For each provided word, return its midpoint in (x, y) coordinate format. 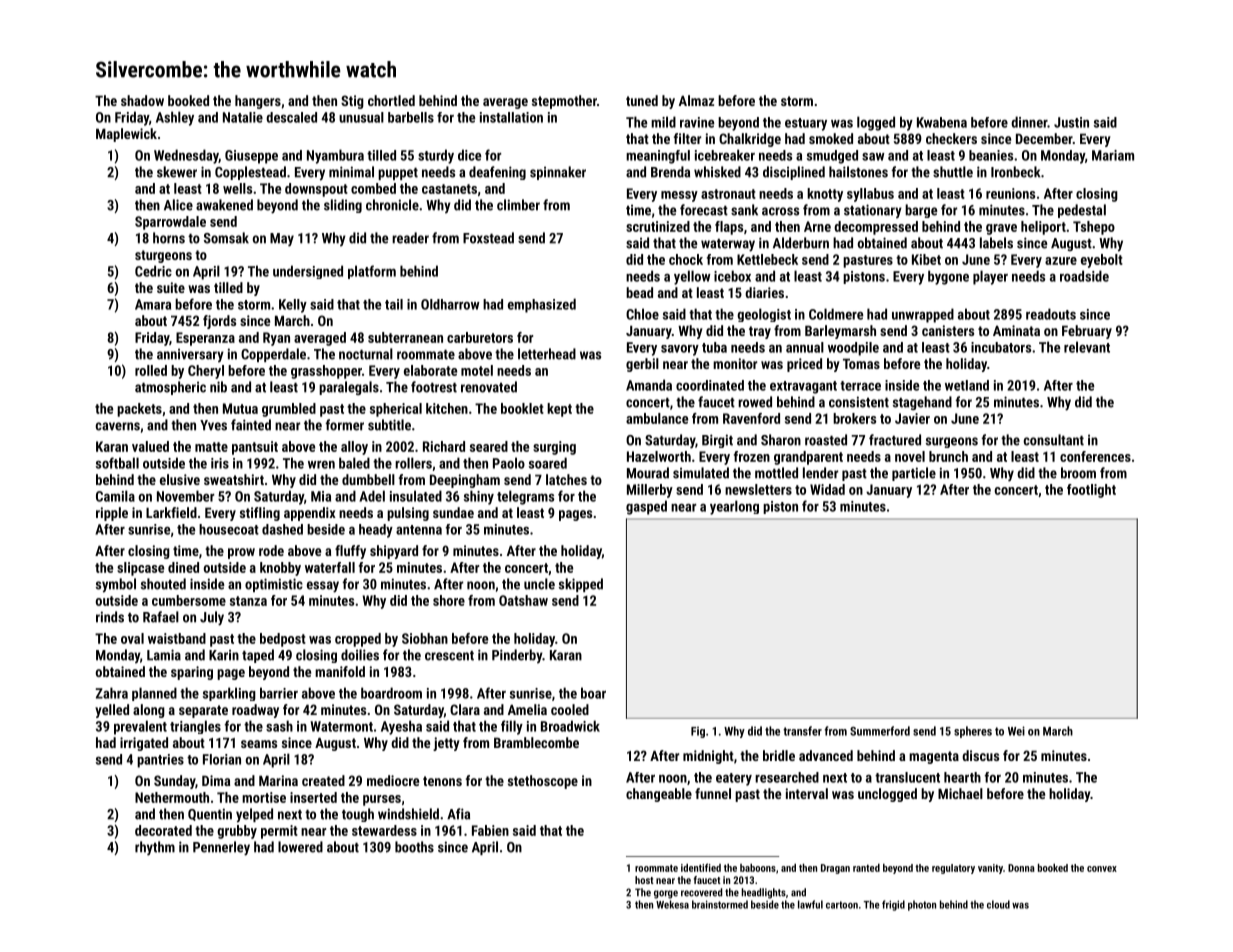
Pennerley (221, 848)
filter (687, 138)
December (1044, 138)
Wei (1016, 731)
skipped (581, 585)
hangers (258, 102)
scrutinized (658, 226)
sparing (192, 673)
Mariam (1113, 155)
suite (171, 287)
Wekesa (672, 904)
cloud (998, 904)
